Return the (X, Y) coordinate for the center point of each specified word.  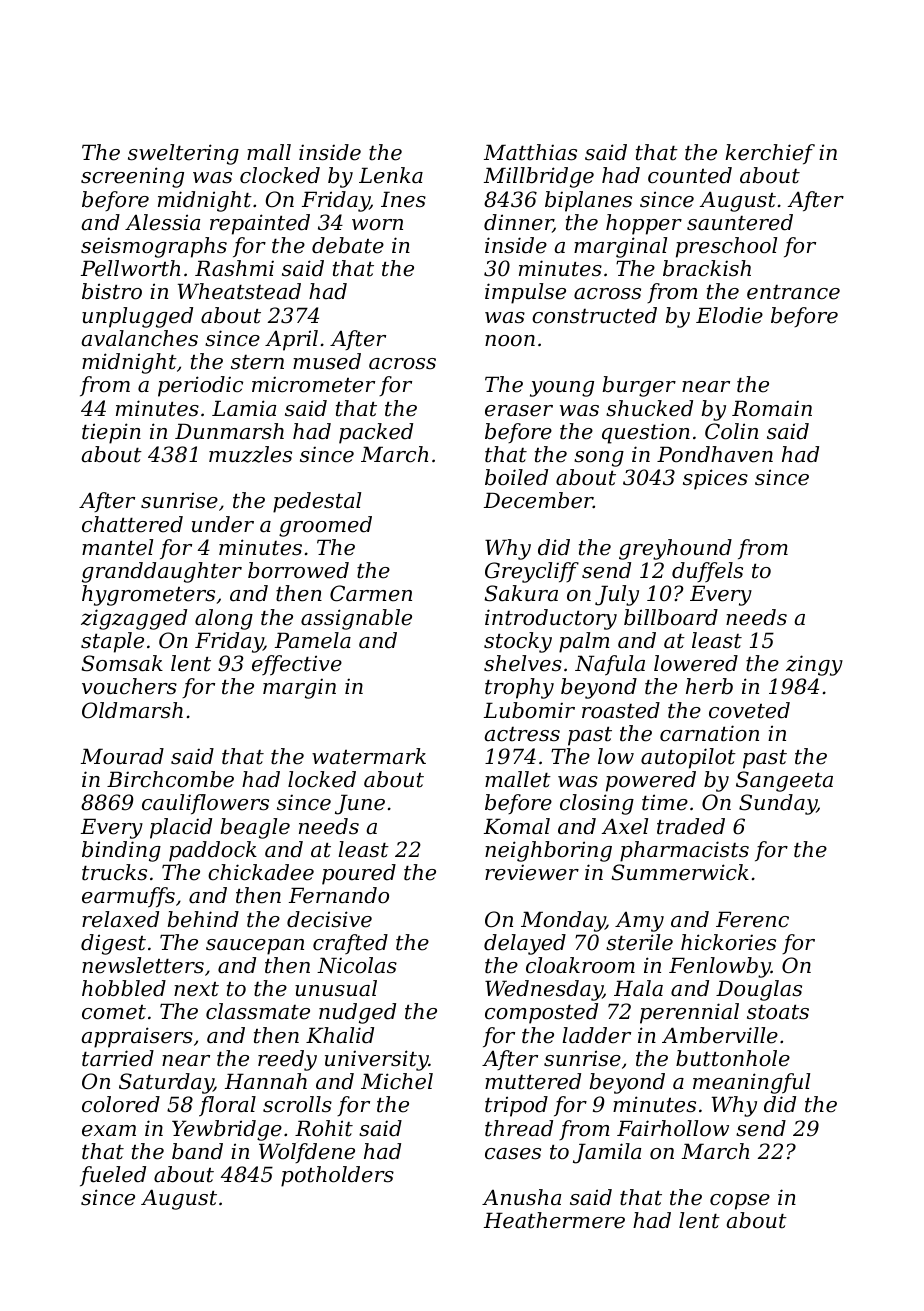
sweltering (183, 154)
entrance (793, 292)
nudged (357, 1013)
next (196, 989)
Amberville (720, 1035)
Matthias (530, 152)
